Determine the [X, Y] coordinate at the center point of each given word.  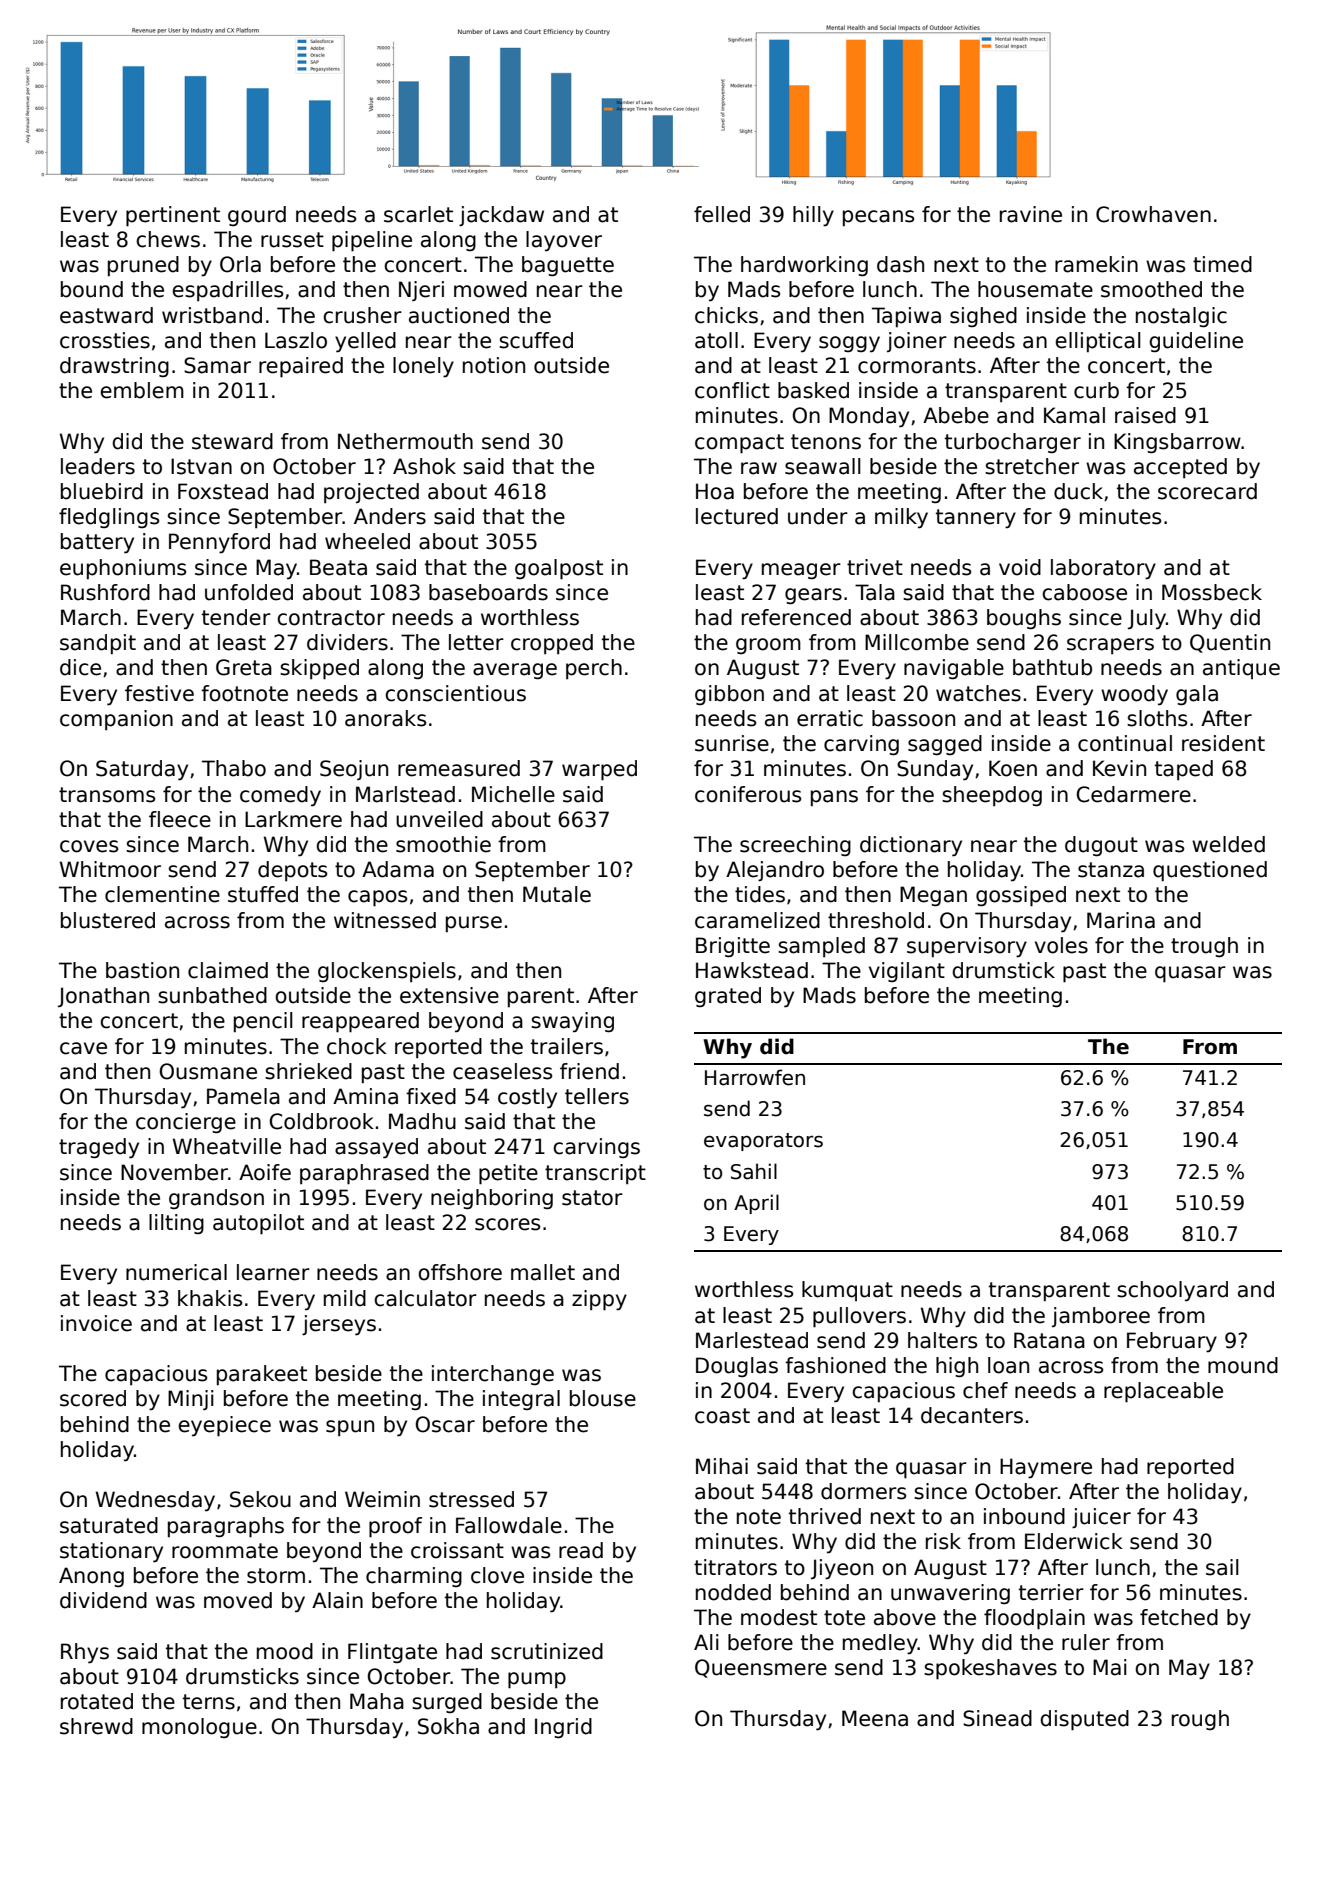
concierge [186, 1123]
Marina [1121, 920]
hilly [813, 216]
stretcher [1032, 466]
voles [1061, 945]
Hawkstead [752, 970]
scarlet [418, 214]
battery [97, 543]
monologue [199, 1728]
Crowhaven [1153, 214]
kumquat [847, 1291]
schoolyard [1172, 1291]
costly [527, 1098]
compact [739, 444]
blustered [108, 920]
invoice [96, 1323]
